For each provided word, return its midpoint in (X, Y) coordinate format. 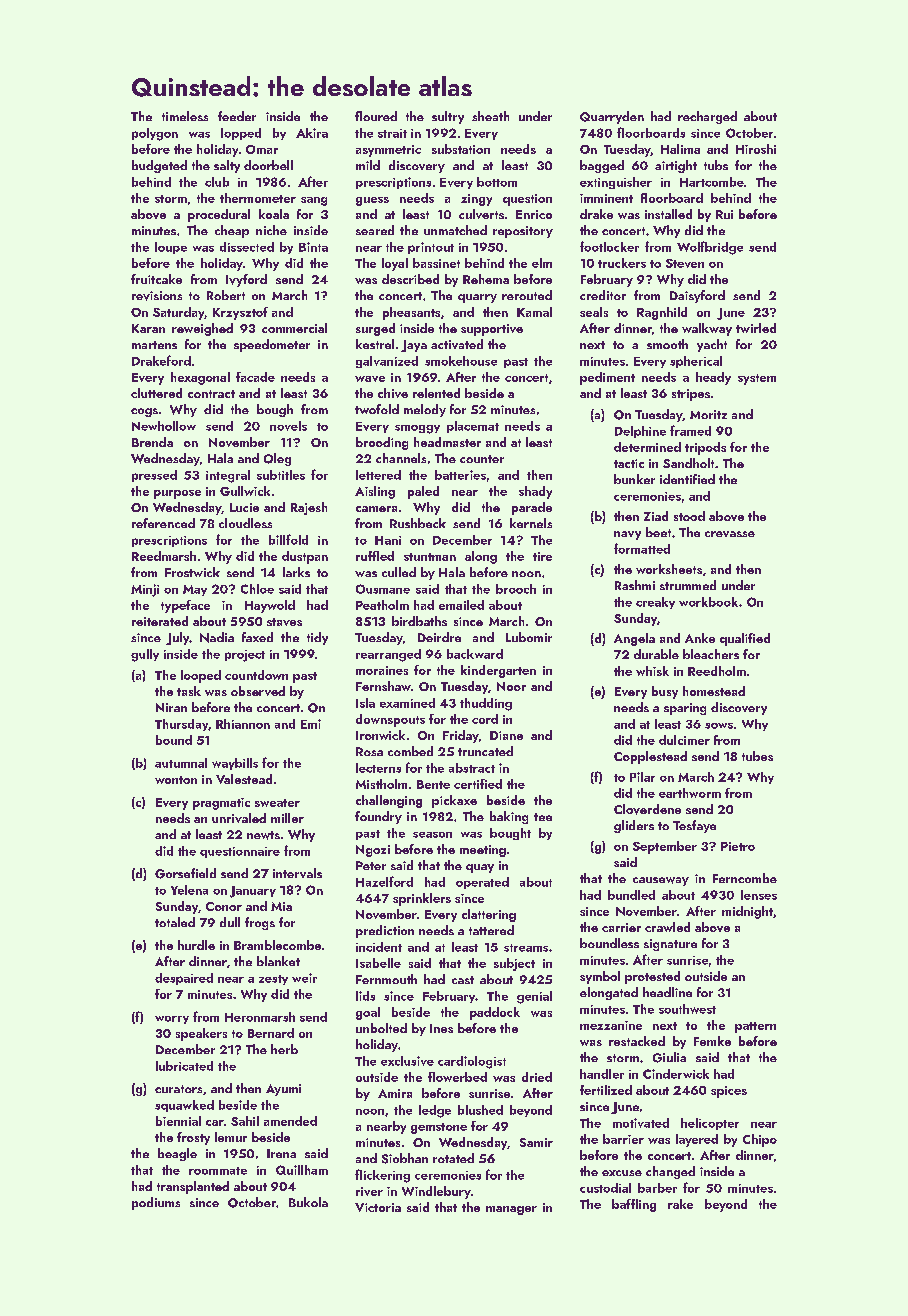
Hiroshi (756, 149)
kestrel (375, 344)
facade (255, 377)
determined (647, 447)
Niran (171, 707)
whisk (652, 671)
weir (304, 978)
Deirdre (439, 637)
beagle (177, 1154)
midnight (747, 912)
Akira (312, 133)
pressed (154, 476)
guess (372, 201)
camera (376, 509)
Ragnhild (662, 313)
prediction (385, 931)
